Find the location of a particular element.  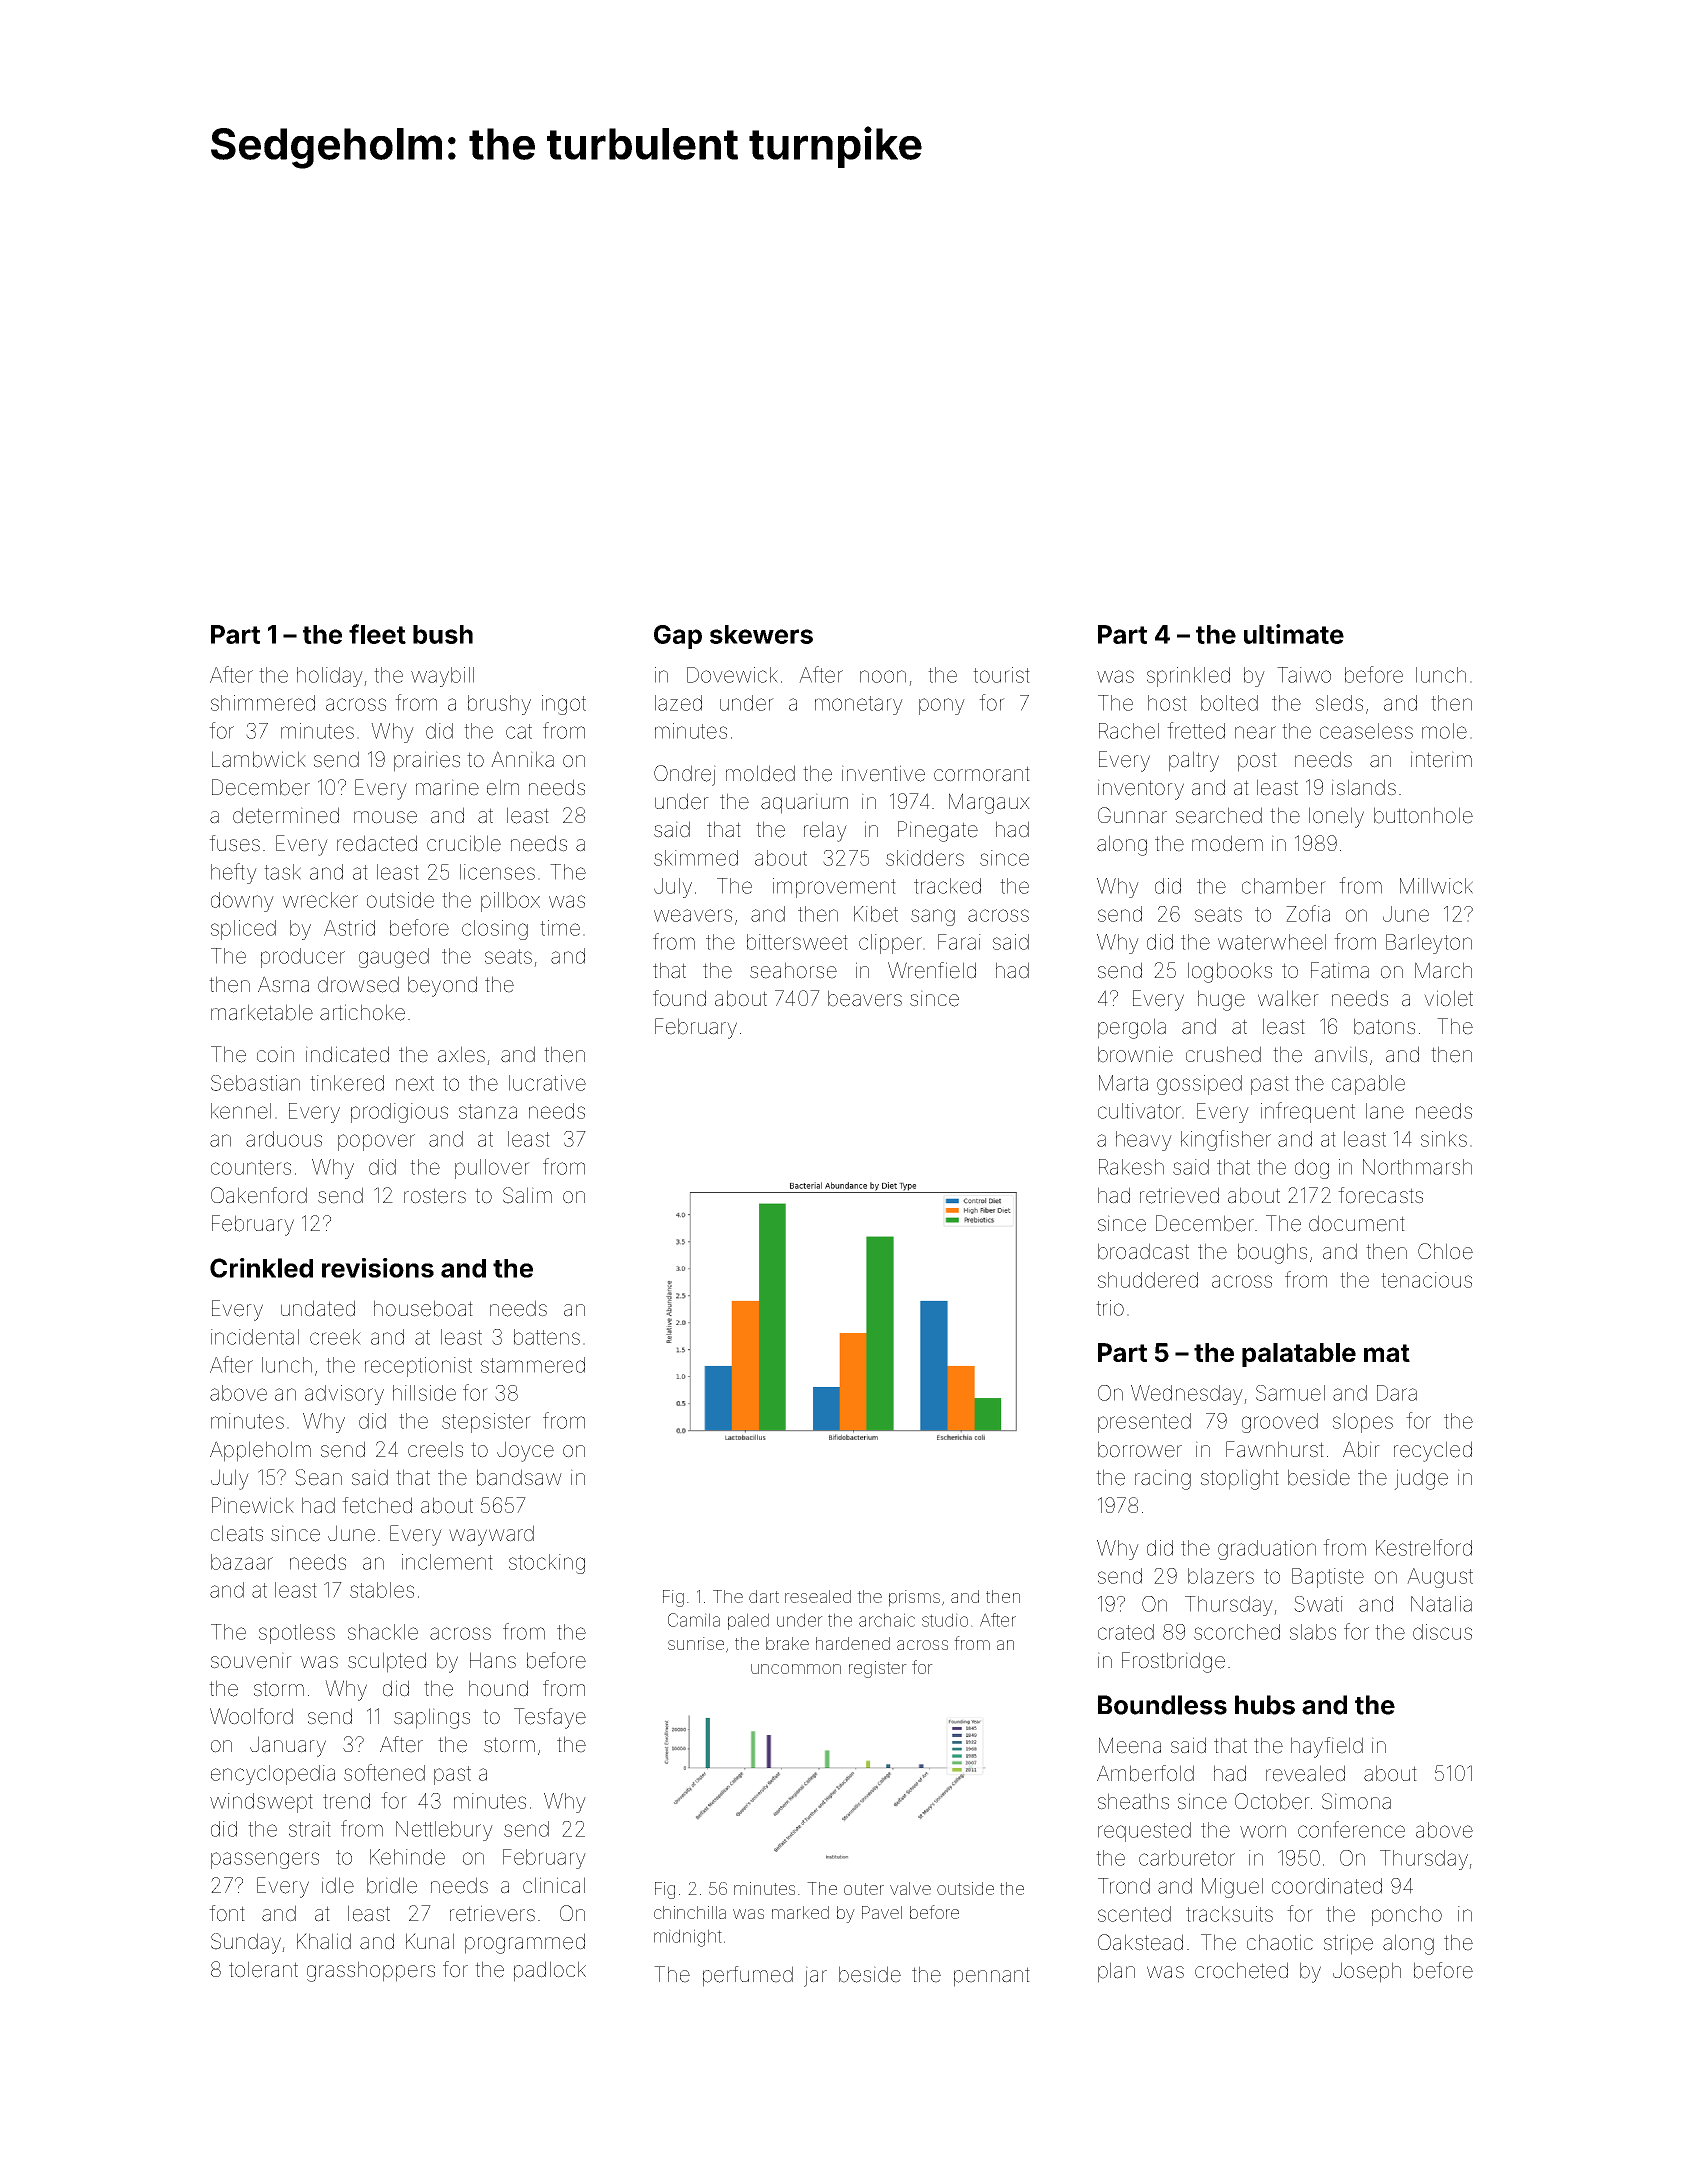

skimmed is located at coordinates (696, 858).
